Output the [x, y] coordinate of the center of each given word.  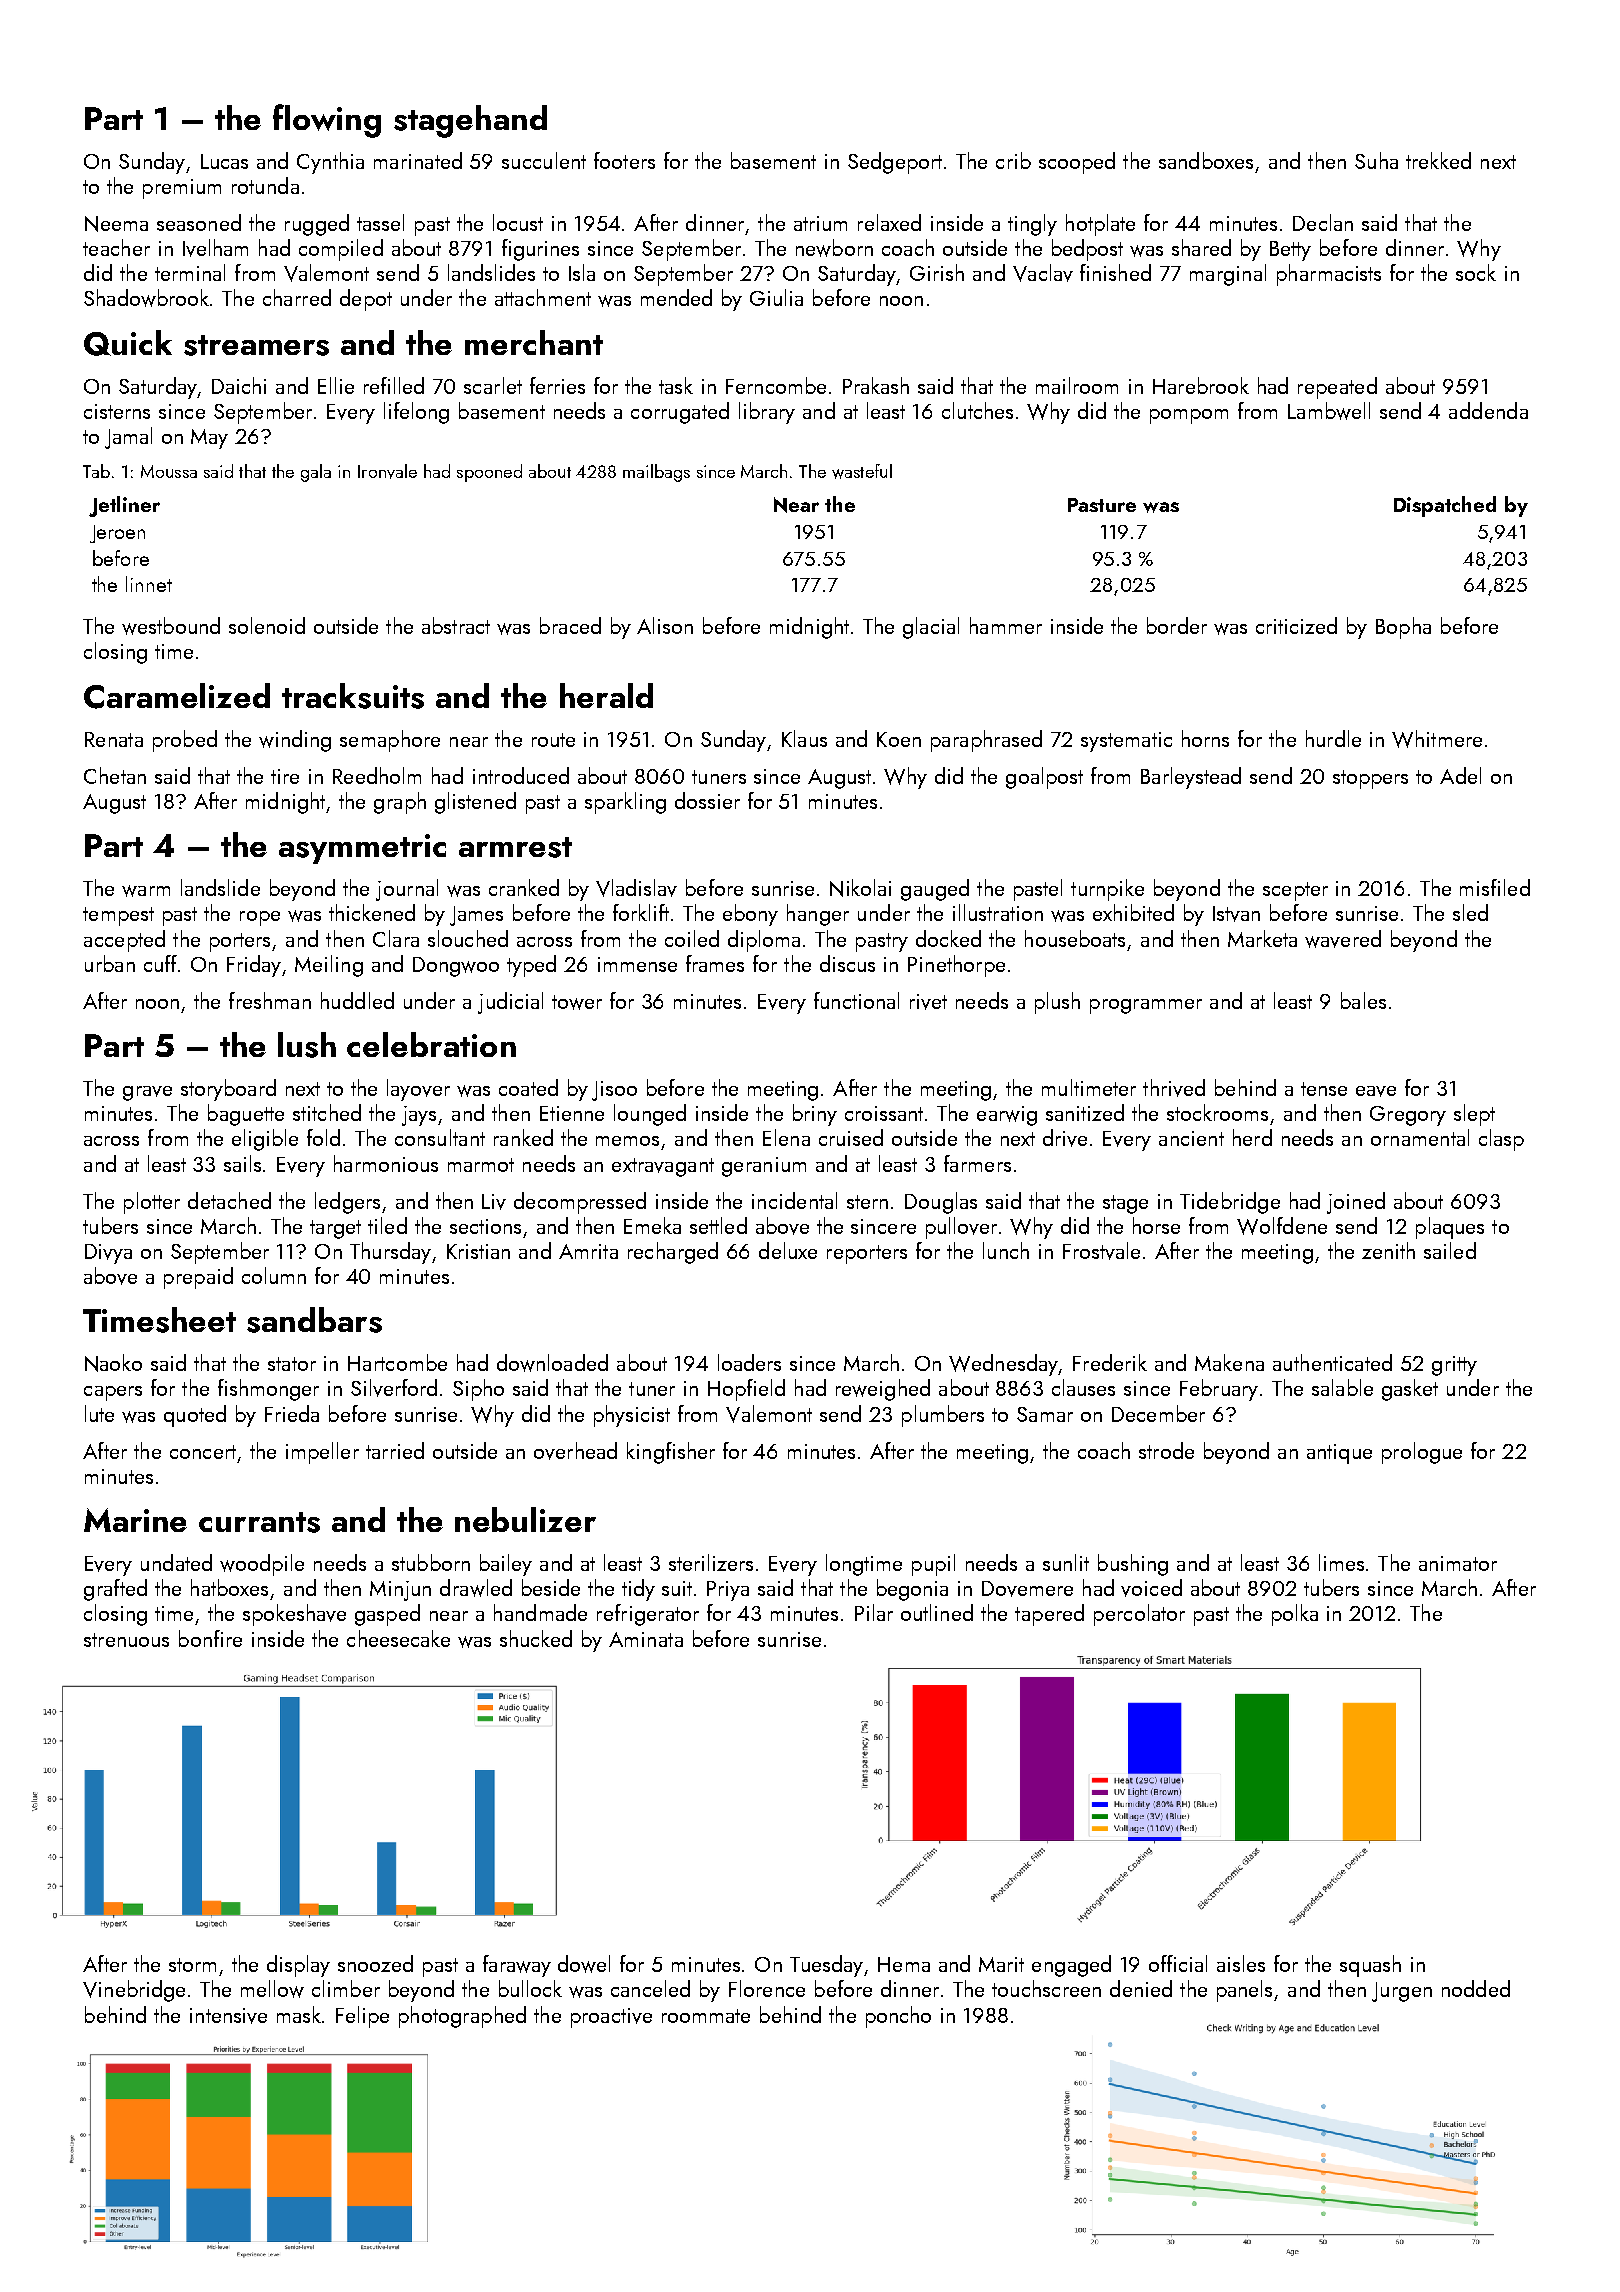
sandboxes [1206, 160]
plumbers [943, 1416]
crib [1013, 160]
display [298, 1966]
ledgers [347, 1203]
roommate [706, 2016]
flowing [327, 121]
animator [1458, 1563]
